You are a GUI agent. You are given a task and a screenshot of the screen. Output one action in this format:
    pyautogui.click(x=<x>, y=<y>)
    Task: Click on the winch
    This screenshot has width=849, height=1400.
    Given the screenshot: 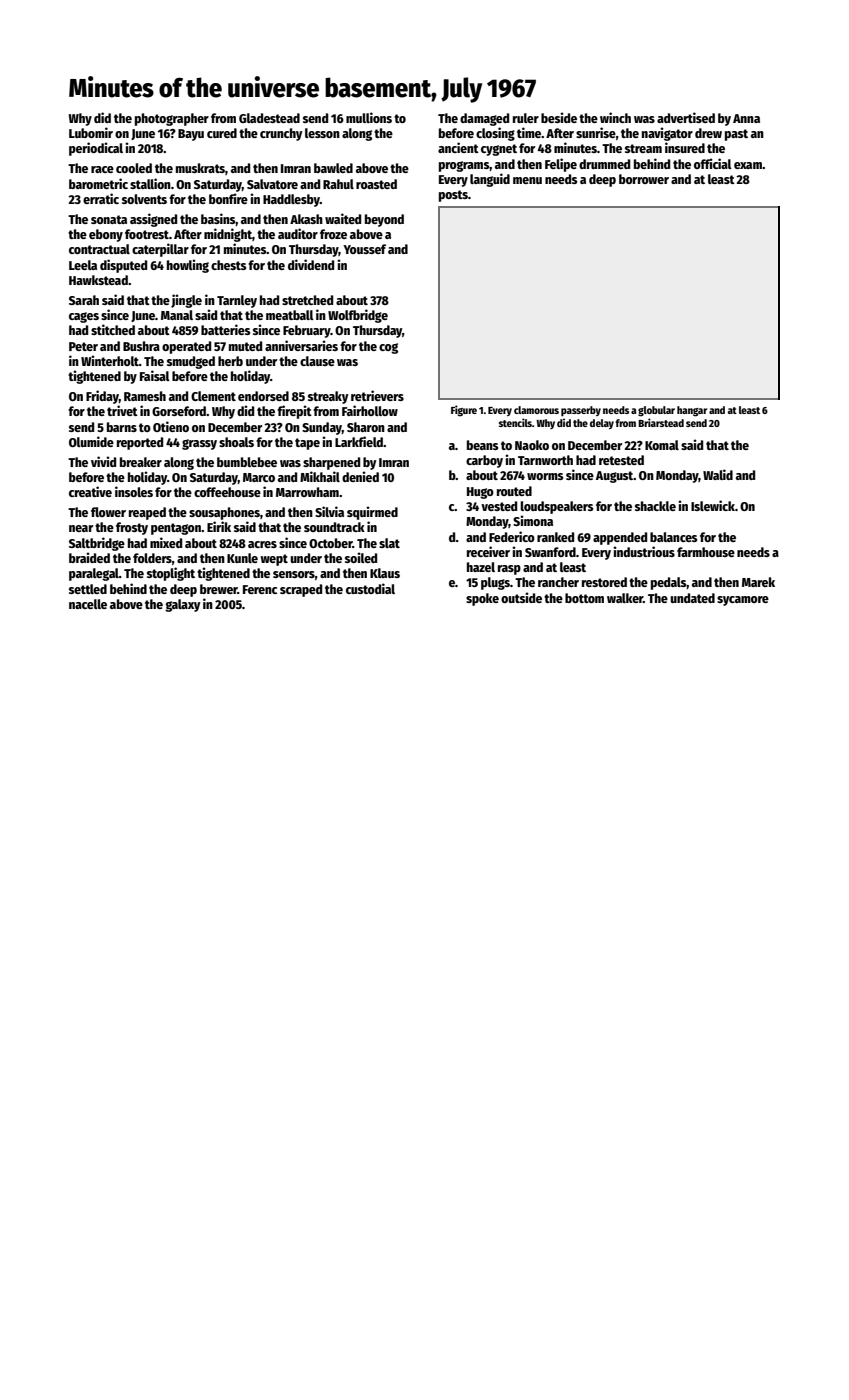 What is the action you would take?
    pyautogui.click(x=615, y=117)
